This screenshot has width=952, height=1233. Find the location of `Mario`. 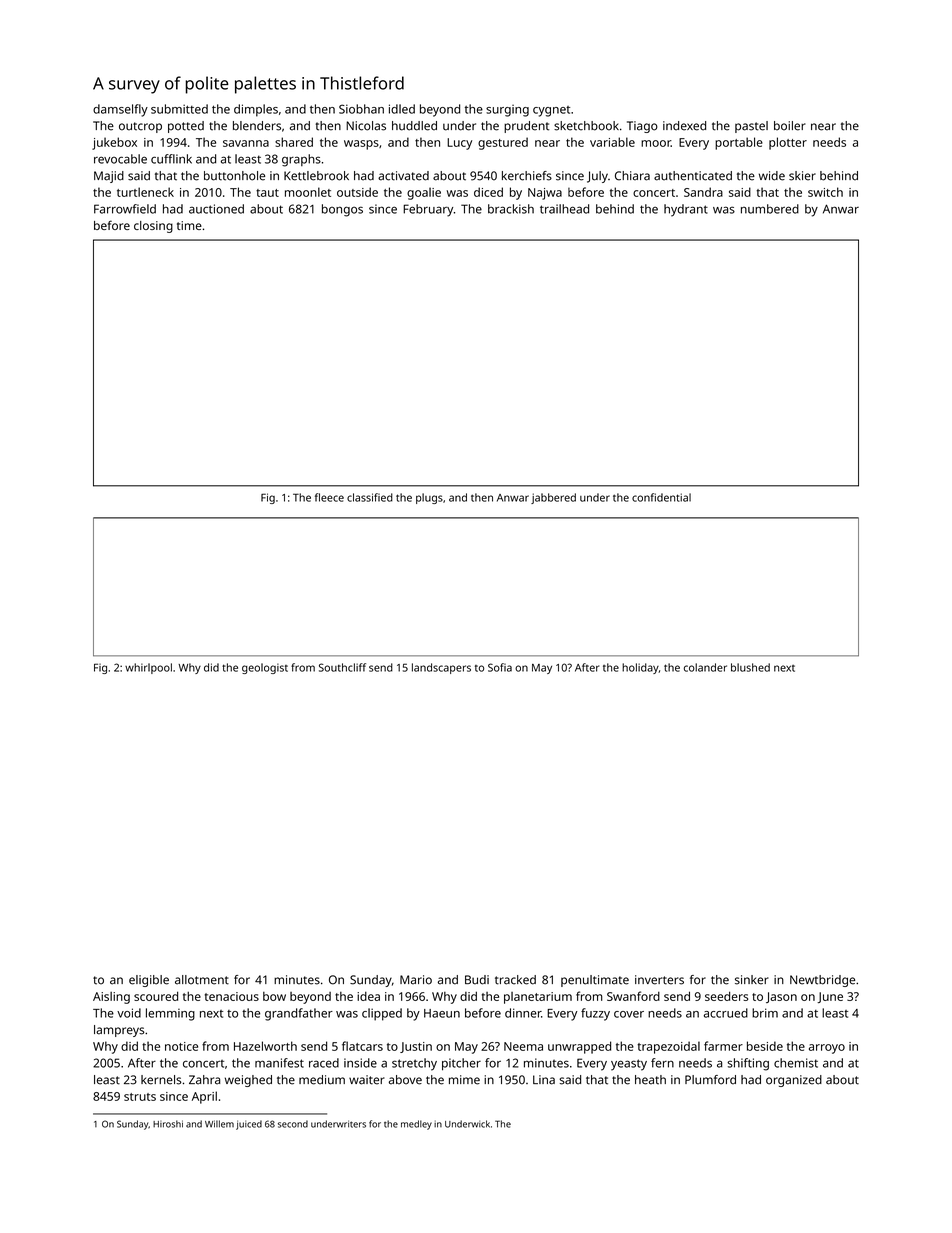

Mario is located at coordinates (416, 980).
